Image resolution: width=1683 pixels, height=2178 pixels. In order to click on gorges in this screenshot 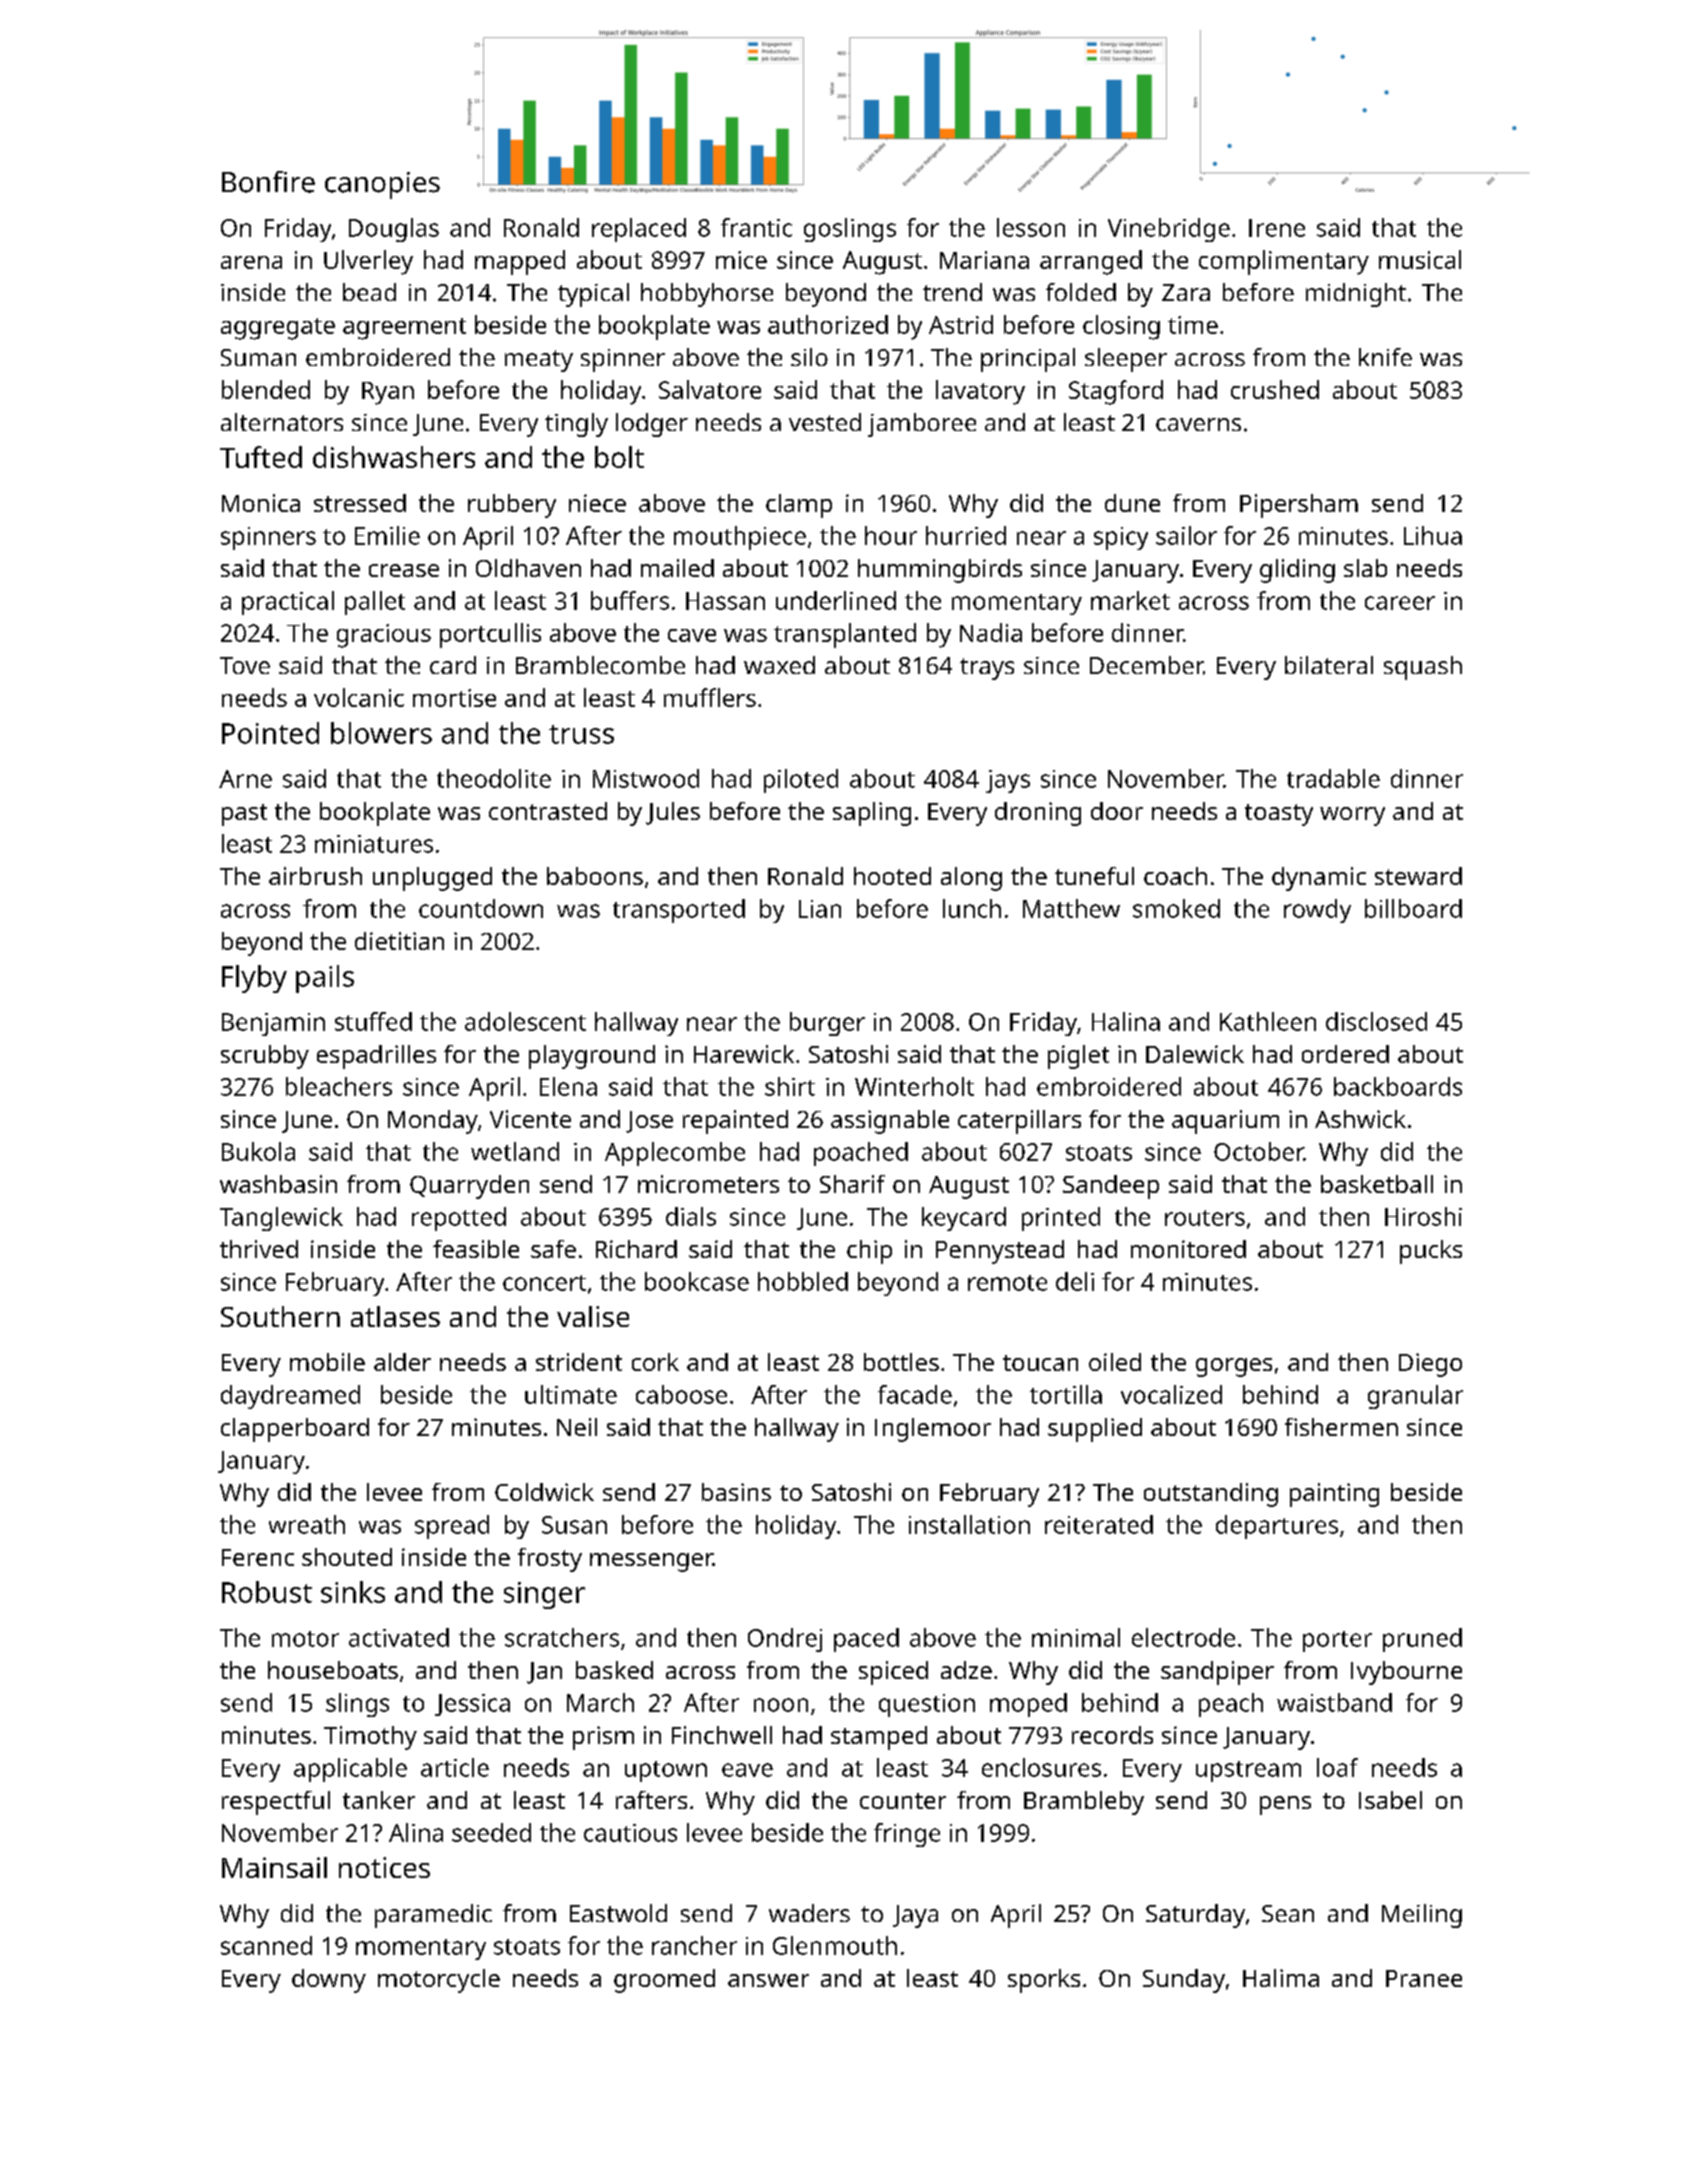, I will do `click(1234, 1367)`.
